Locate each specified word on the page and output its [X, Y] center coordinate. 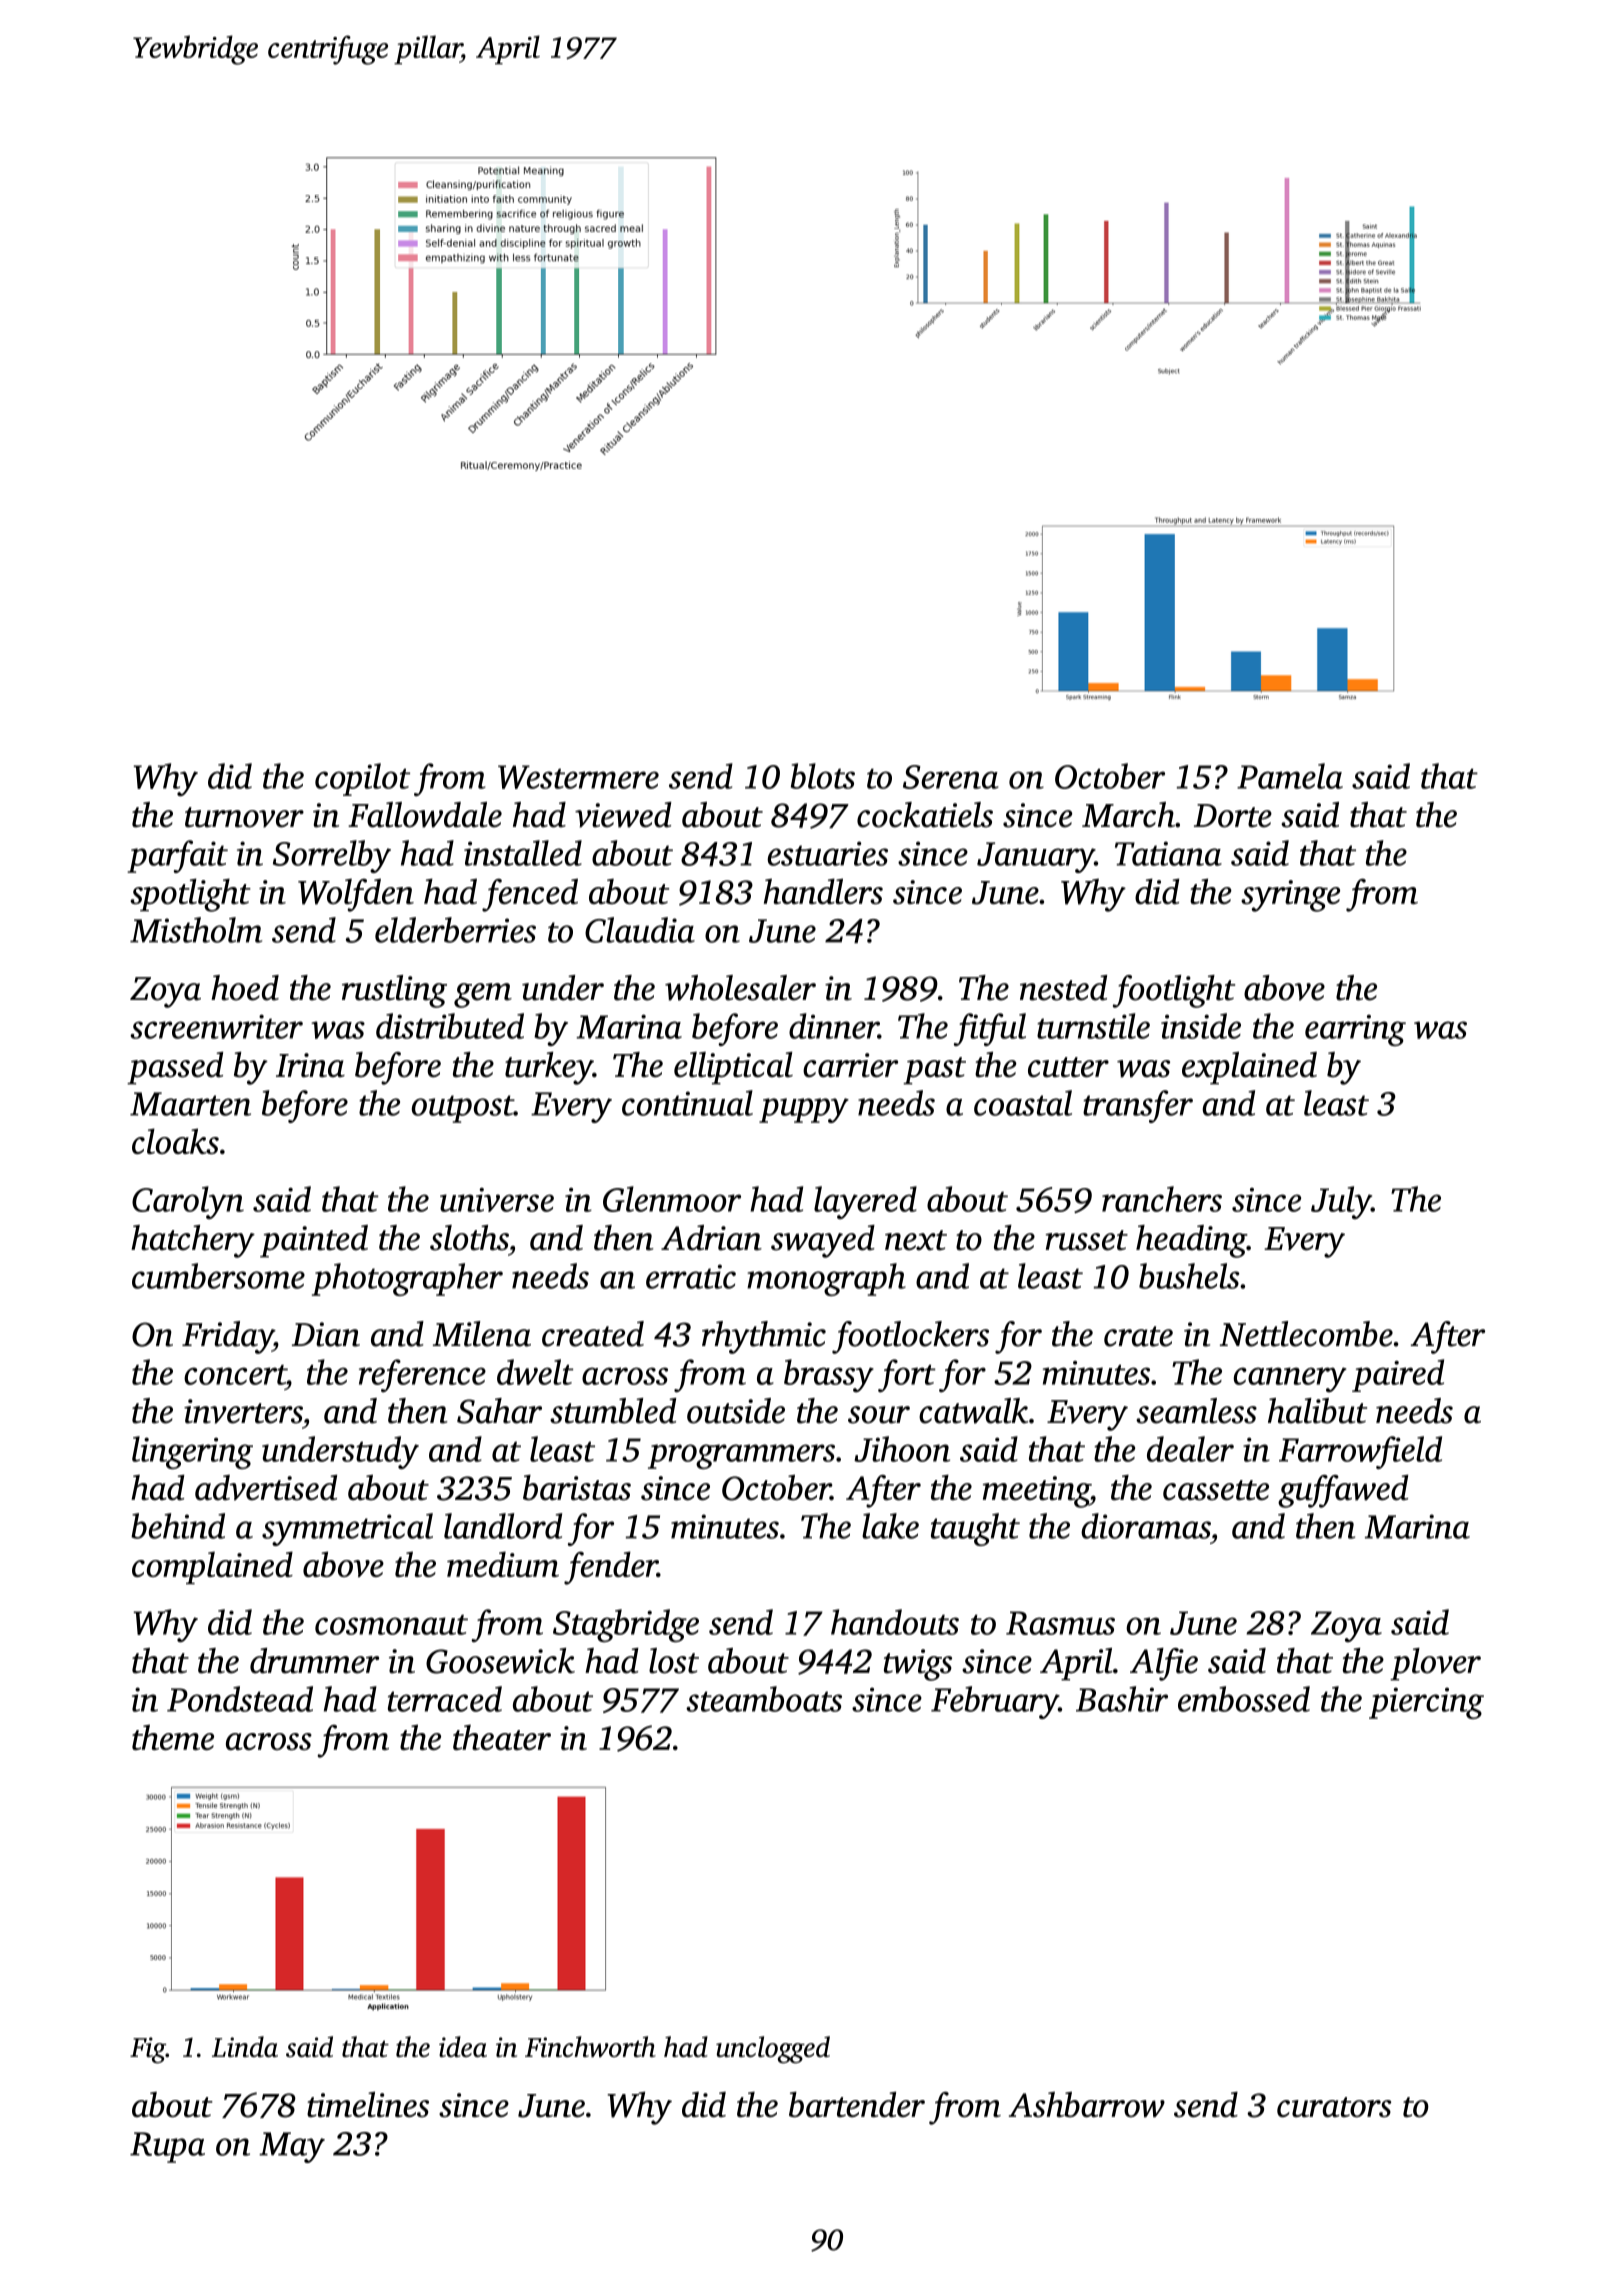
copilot [362, 779]
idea [463, 2046]
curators [1334, 2107]
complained [212, 1567]
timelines [368, 2105]
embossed [1244, 1699]
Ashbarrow [1087, 2105]
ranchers [1162, 1199]
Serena [950, 777]
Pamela [1290, 776]
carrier [850, 1065]
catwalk [973, 1411]
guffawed [1343, 1491]
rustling [394, 991]
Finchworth [590, 2046]
